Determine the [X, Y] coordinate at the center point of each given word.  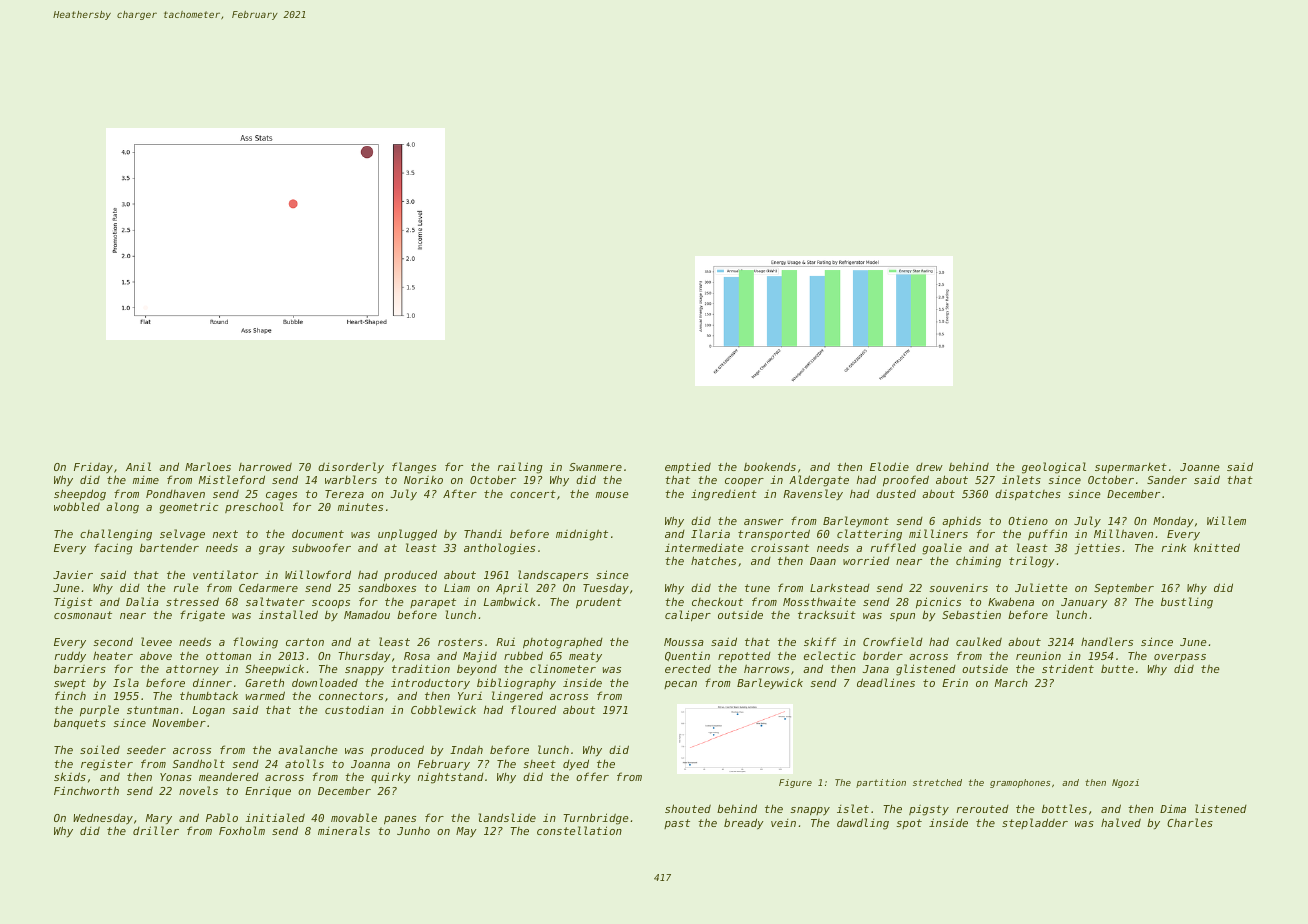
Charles [1190, 822]
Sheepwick [274, 669]
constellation [579, 830]
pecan [680, 685]
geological [1054, 468]
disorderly [351, 467]
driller [156, 830]
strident [1068, 668]
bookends [770, 466]
